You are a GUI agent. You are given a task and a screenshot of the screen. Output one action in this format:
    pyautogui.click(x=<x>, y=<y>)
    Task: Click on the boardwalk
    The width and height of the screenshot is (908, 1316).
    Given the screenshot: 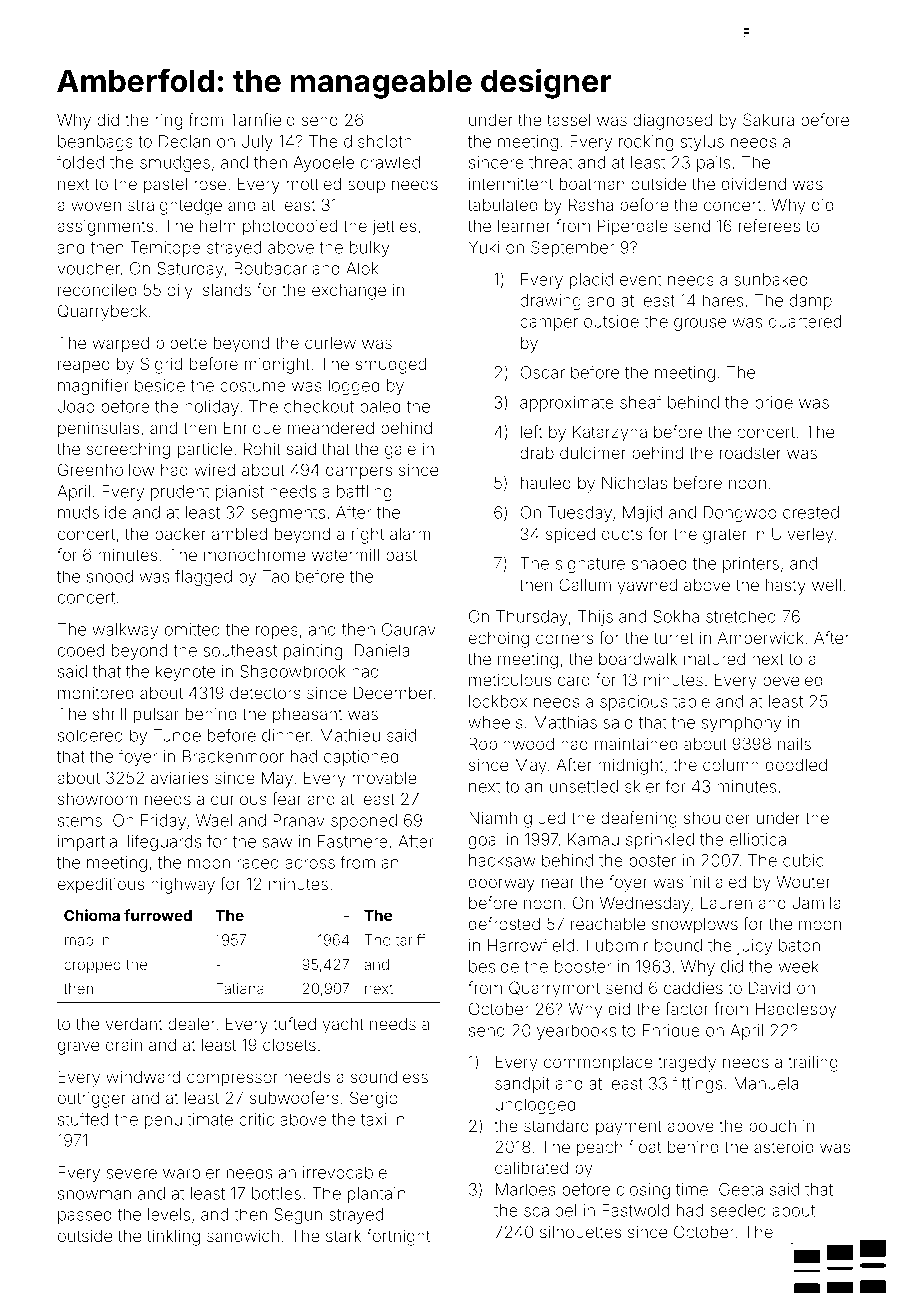 What is the action you would take?
    pyautogui.click(x=638, y=658)
